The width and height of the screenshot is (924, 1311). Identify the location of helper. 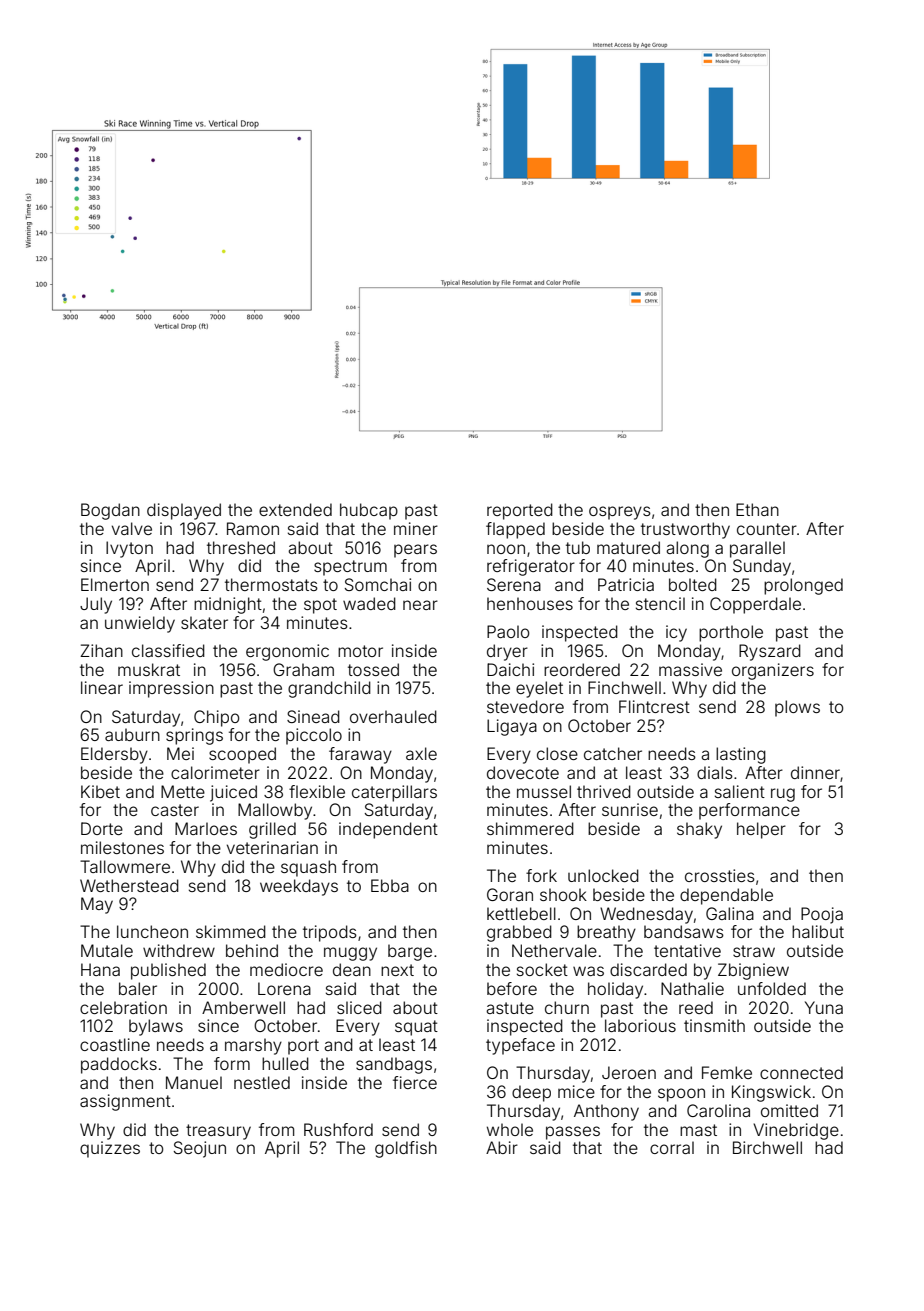
(761, 830).
